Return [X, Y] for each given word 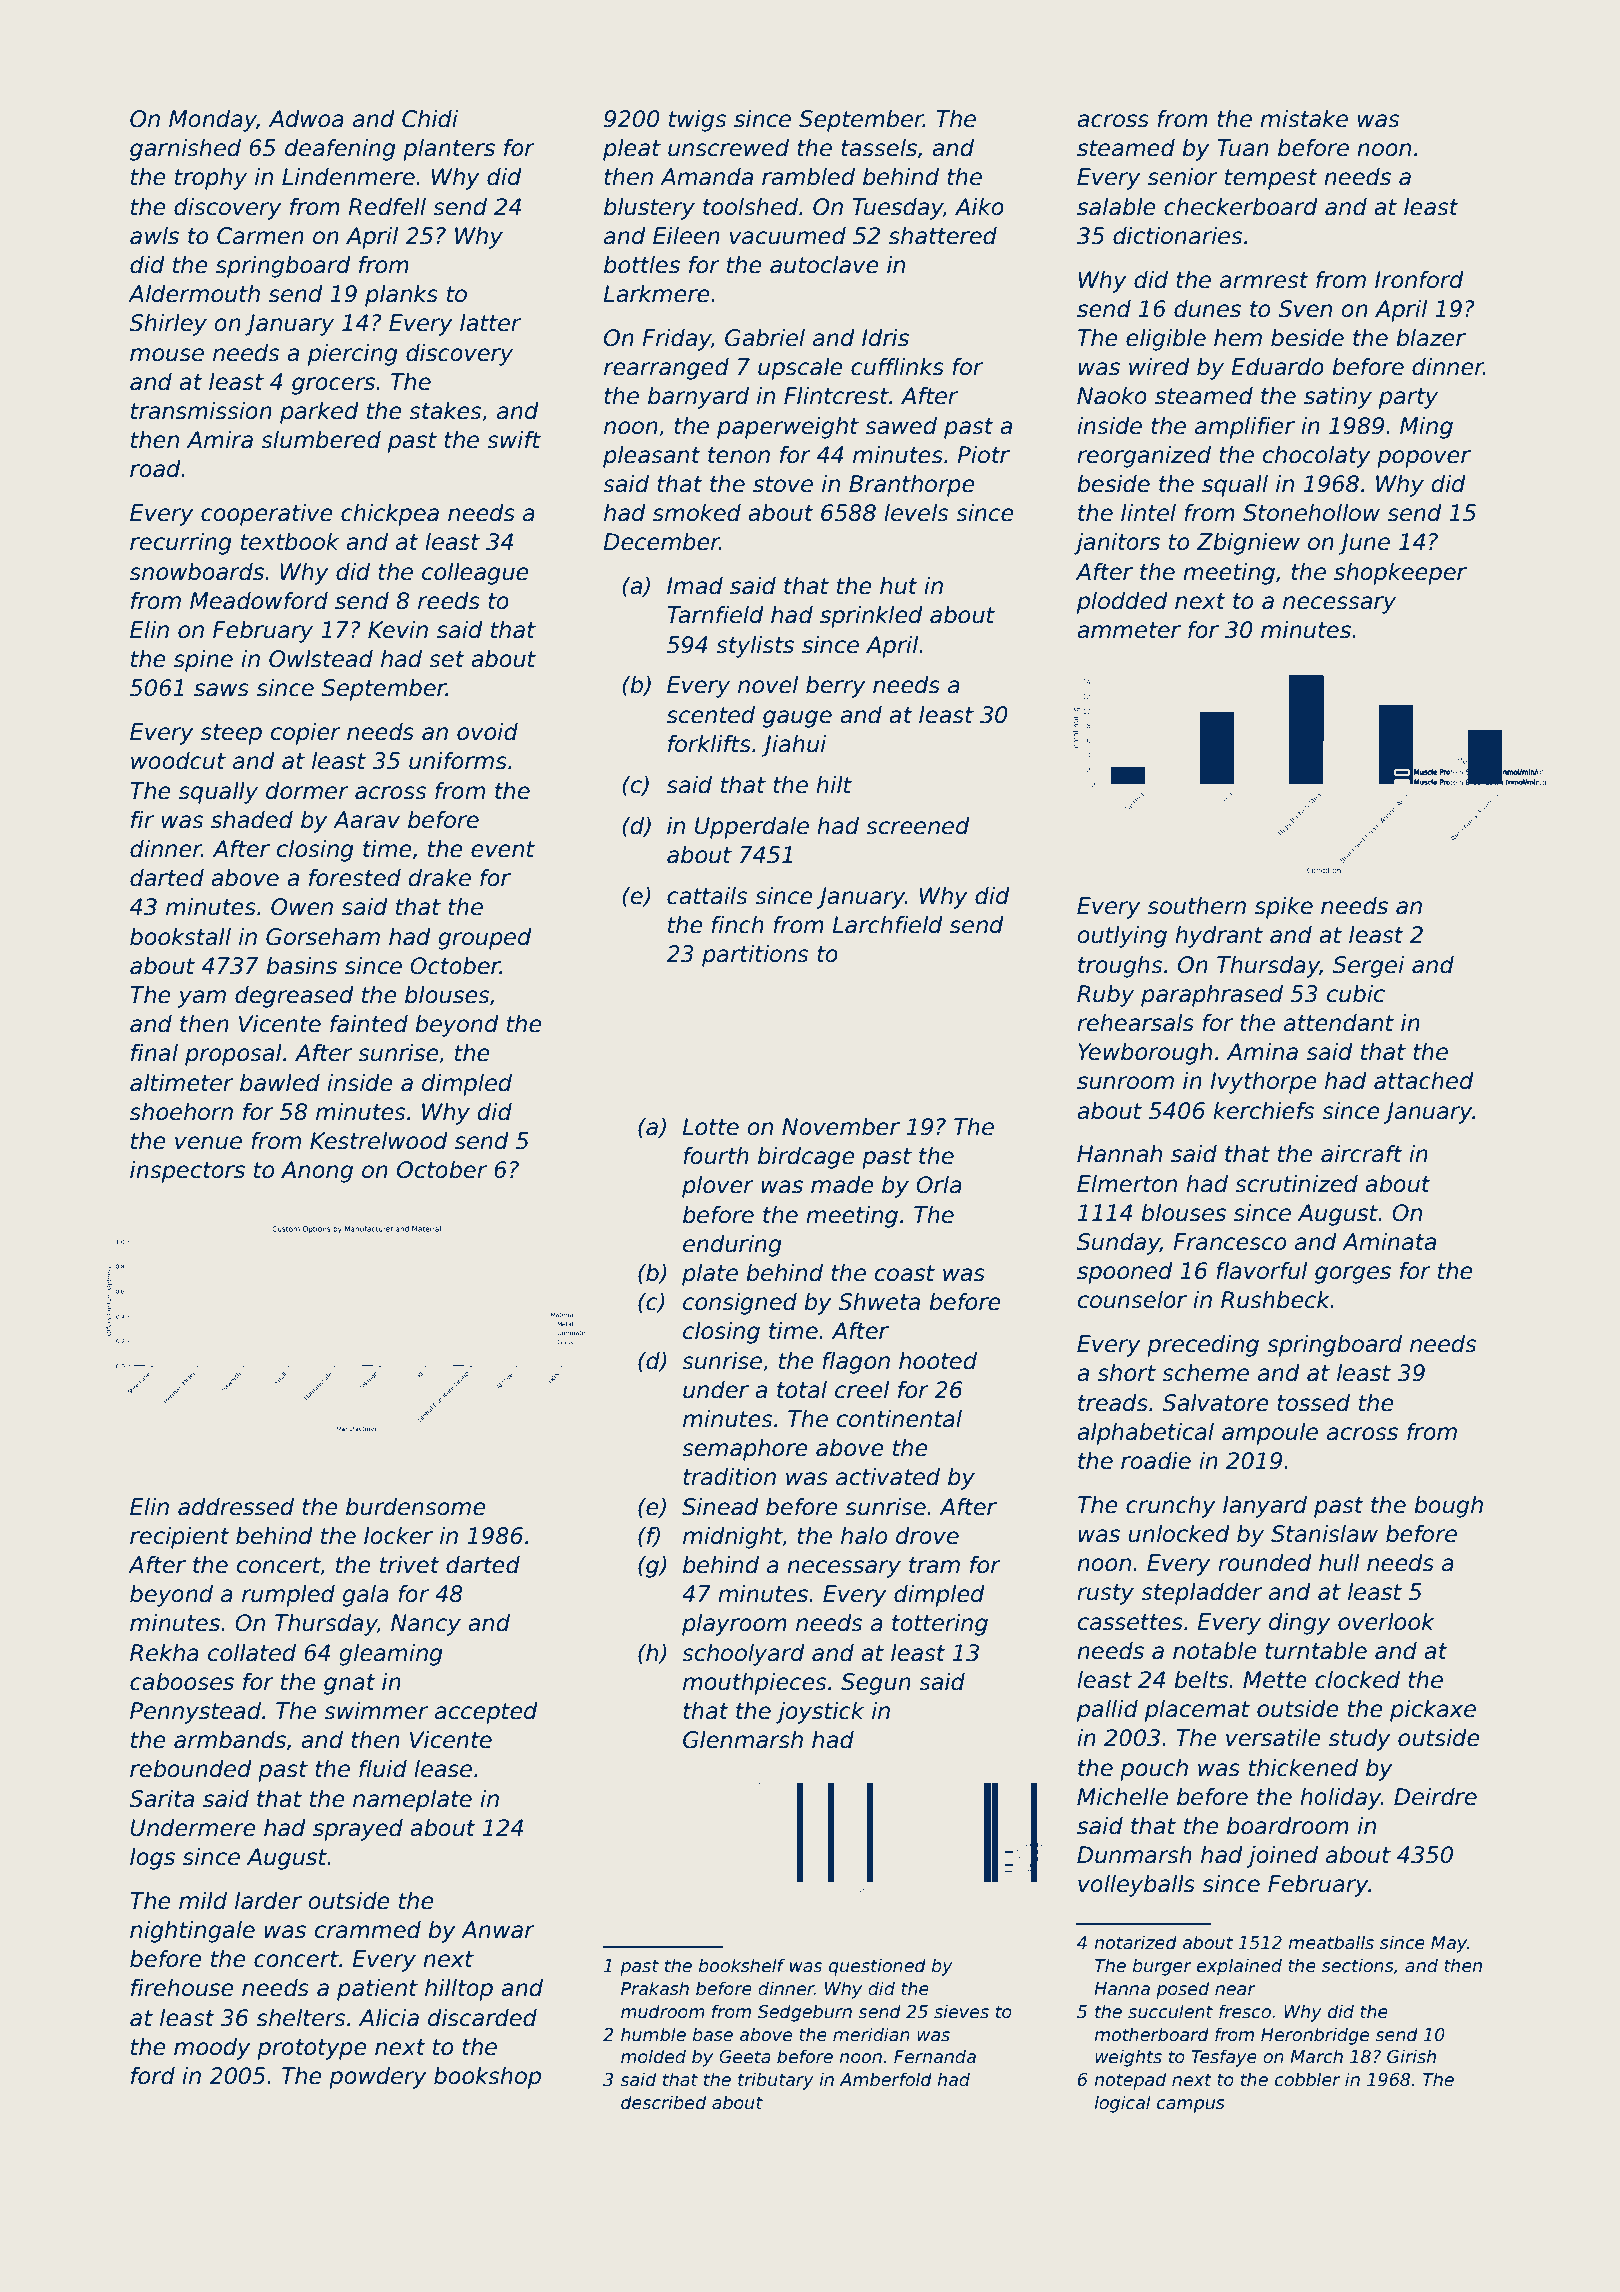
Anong [317, 1172]
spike [1284, 908]
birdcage [806, 1158]
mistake [1304, 119]
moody [212, 2049]
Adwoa [306, 119]
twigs [697, 121]
